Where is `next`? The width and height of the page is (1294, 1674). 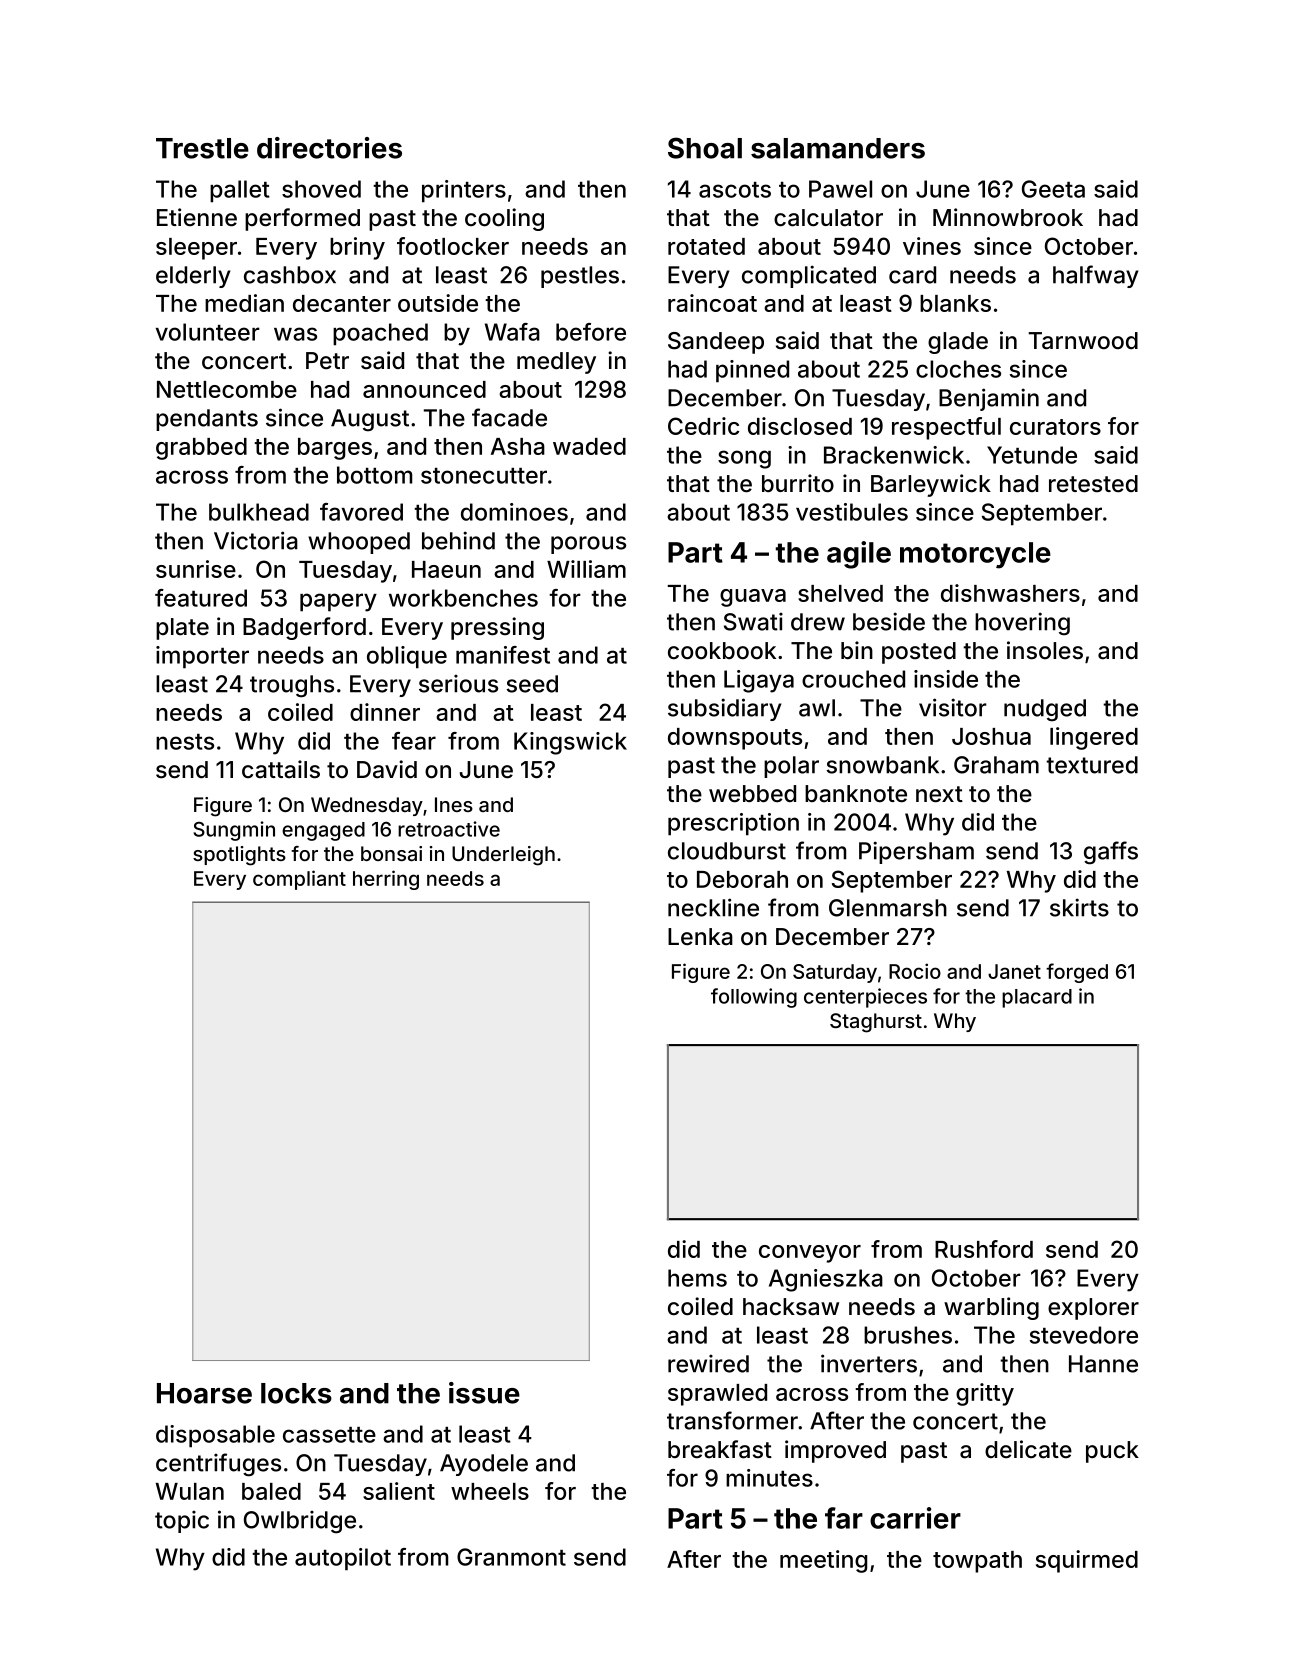 next is located at coordinates (939, 794).
